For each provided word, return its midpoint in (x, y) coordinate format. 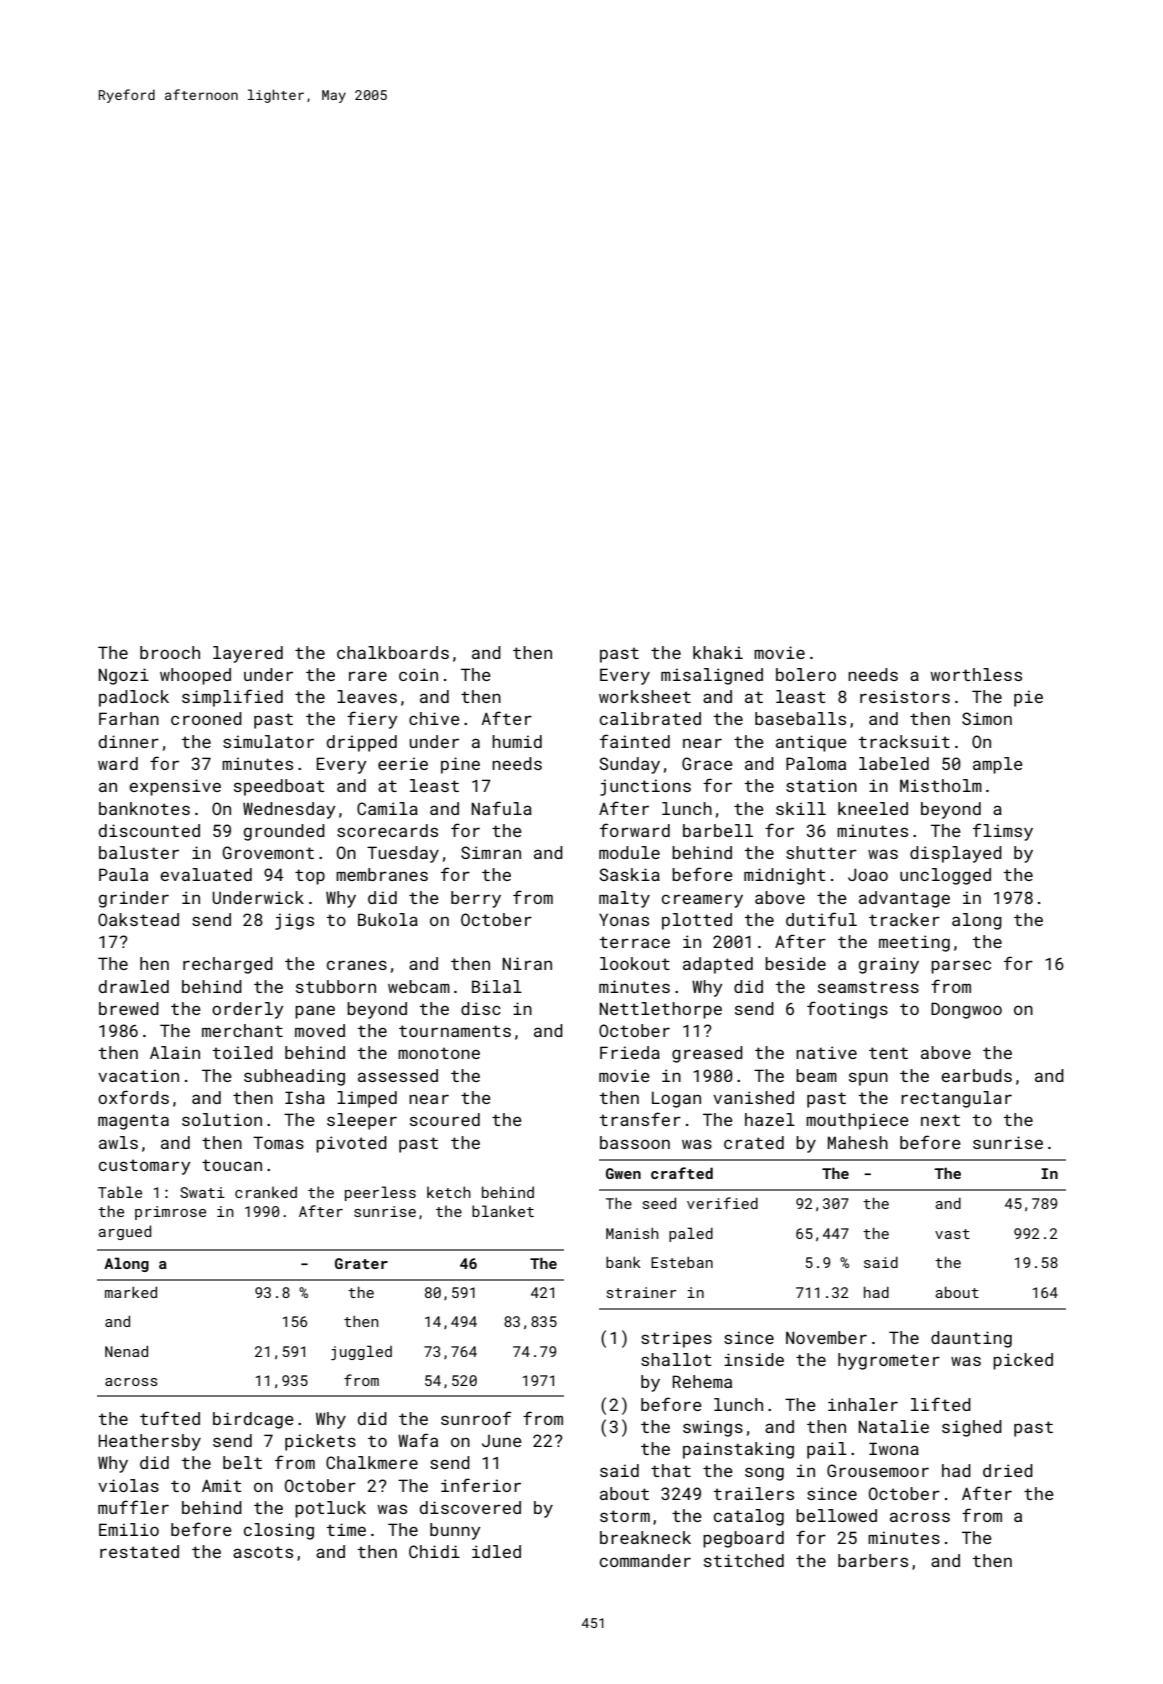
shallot (676, 1359)
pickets (320, 1442)
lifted (941, 1404)
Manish (632, 1233)
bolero (806, 674)
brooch (170, 652)
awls (118, 1142)
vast (952, 1234)
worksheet (645, 696)
